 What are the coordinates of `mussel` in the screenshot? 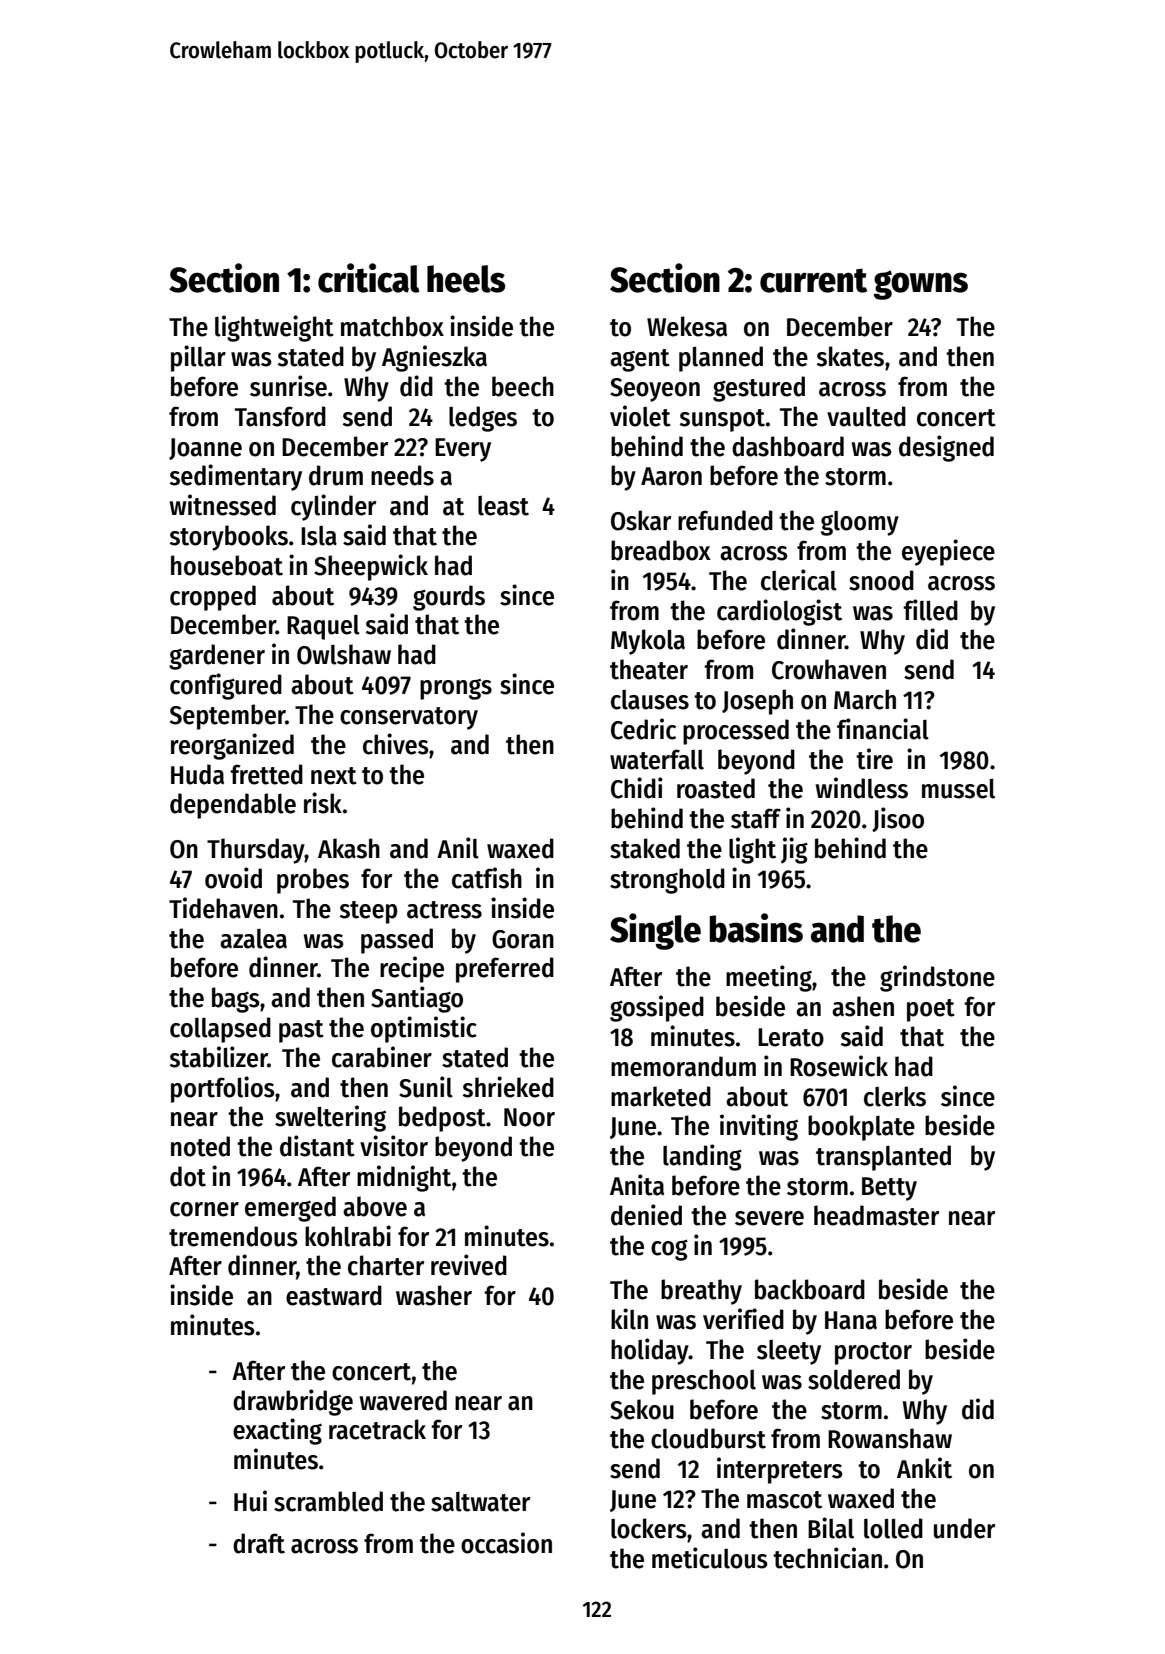 It's located at (958, 789).
